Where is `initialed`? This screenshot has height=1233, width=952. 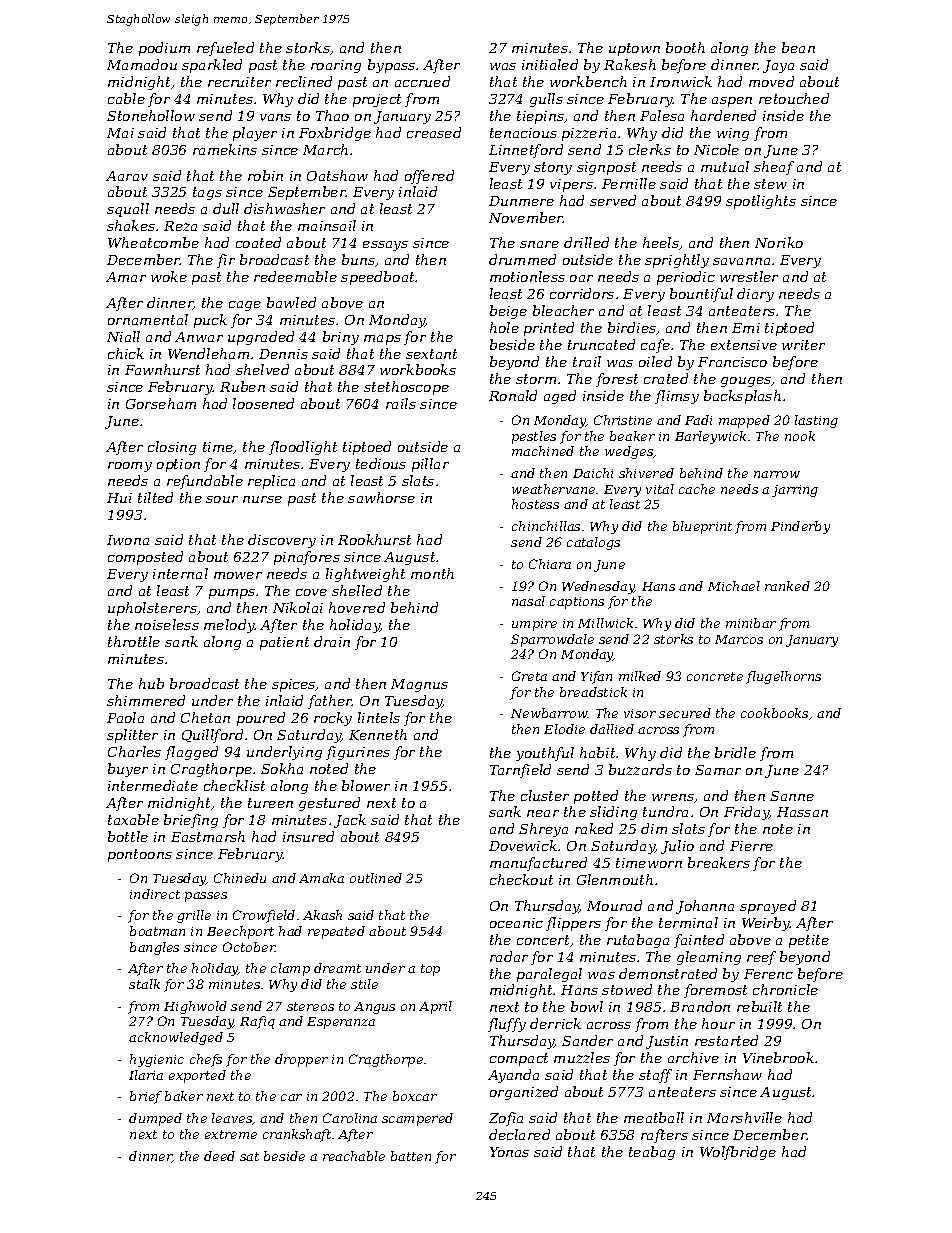
initialed is located at coordinates (550, 64).
